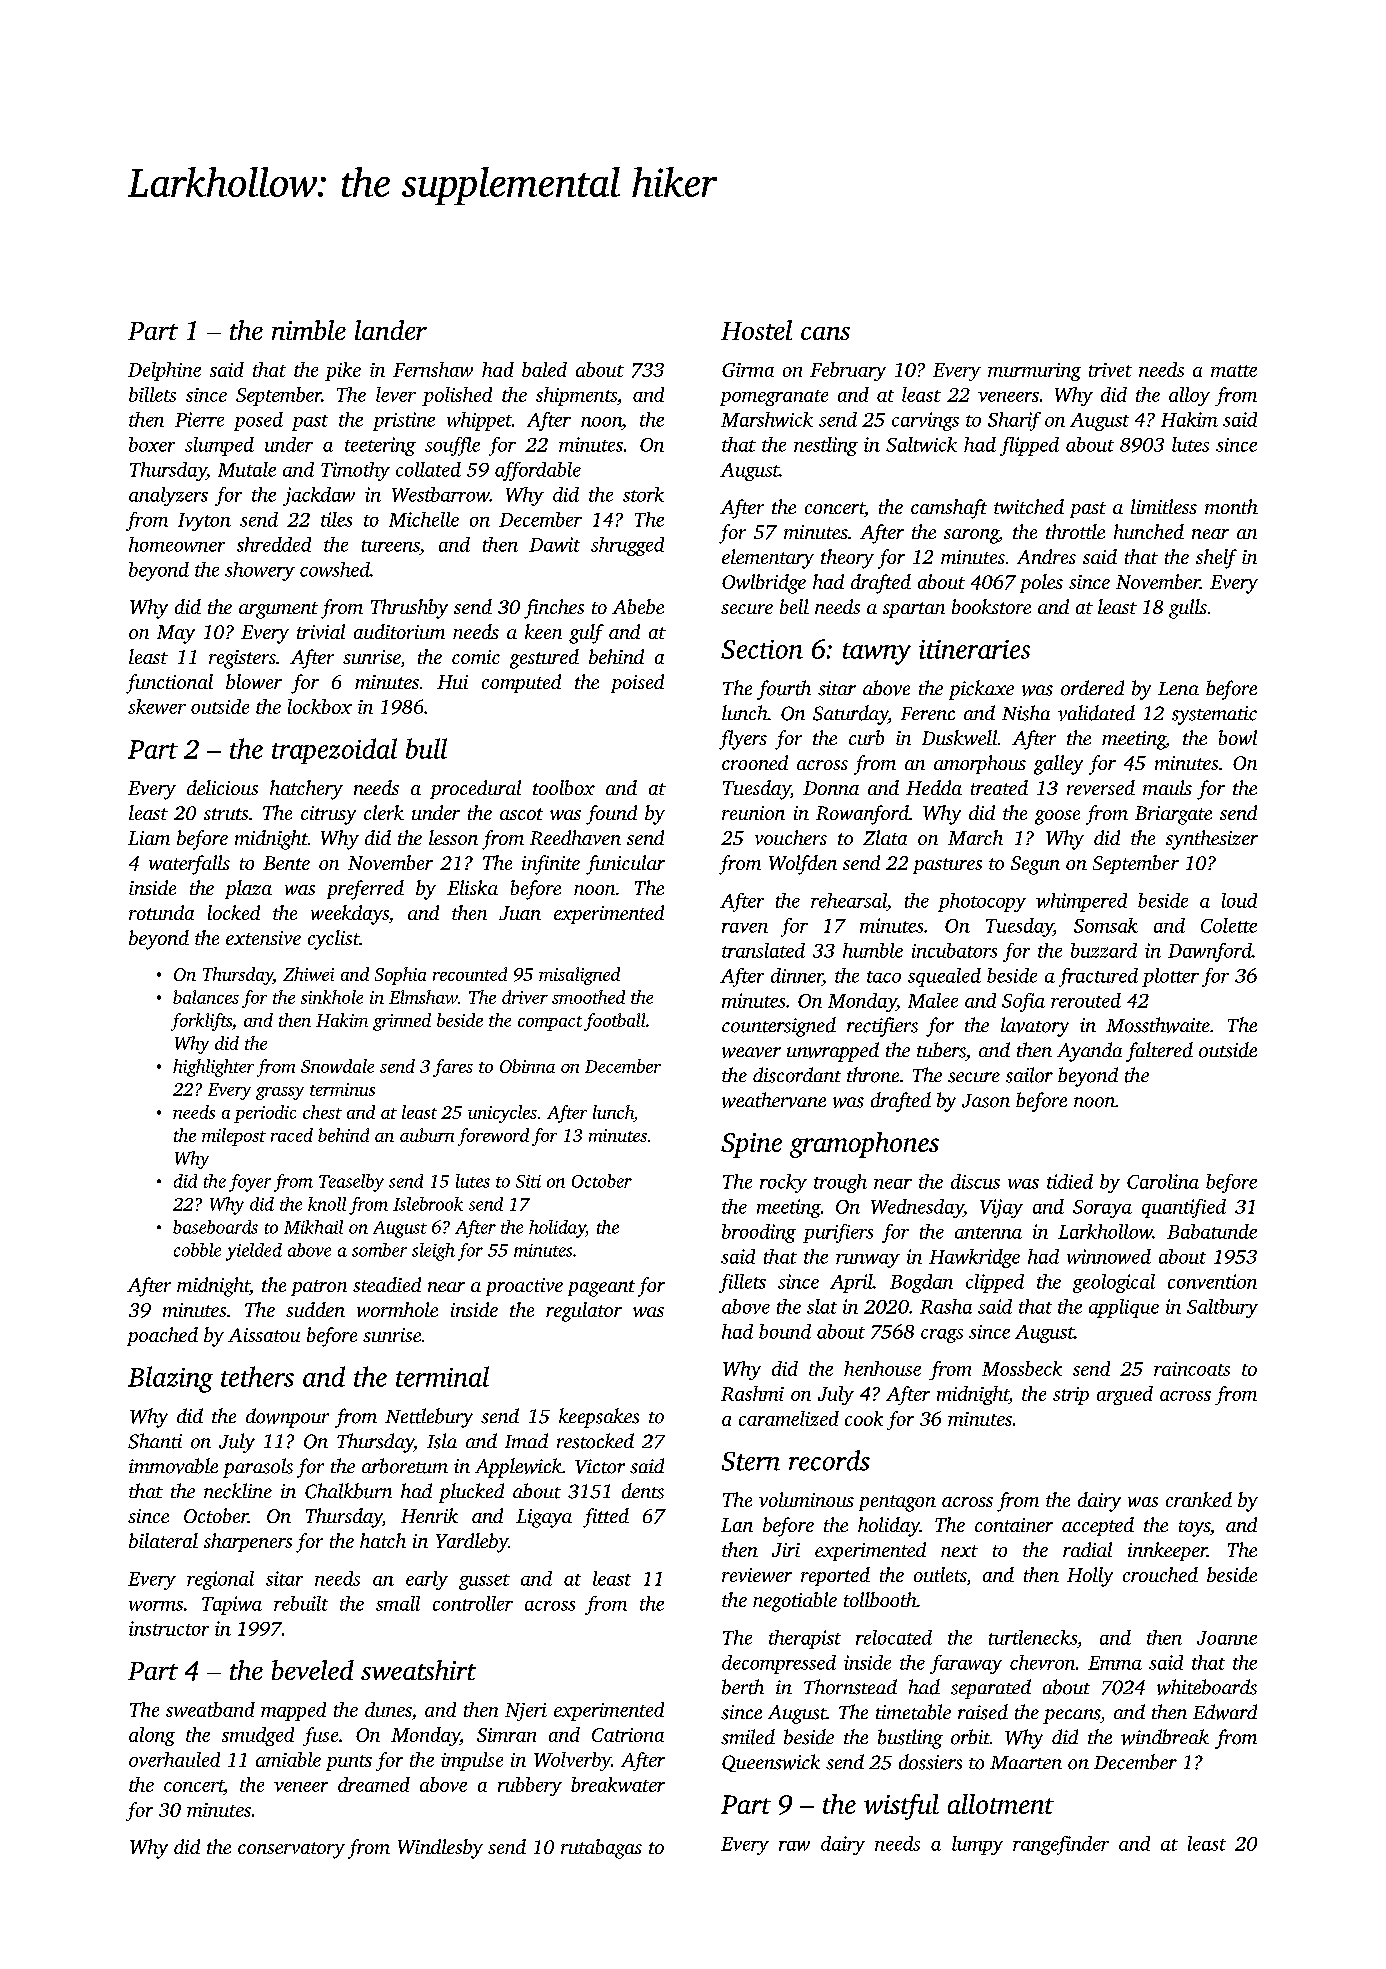 The height and width of the screenshot is (1969, 1386). Describe the element at coordinates (1214, 715) in the screenshot. I see `systematic` at that location.
